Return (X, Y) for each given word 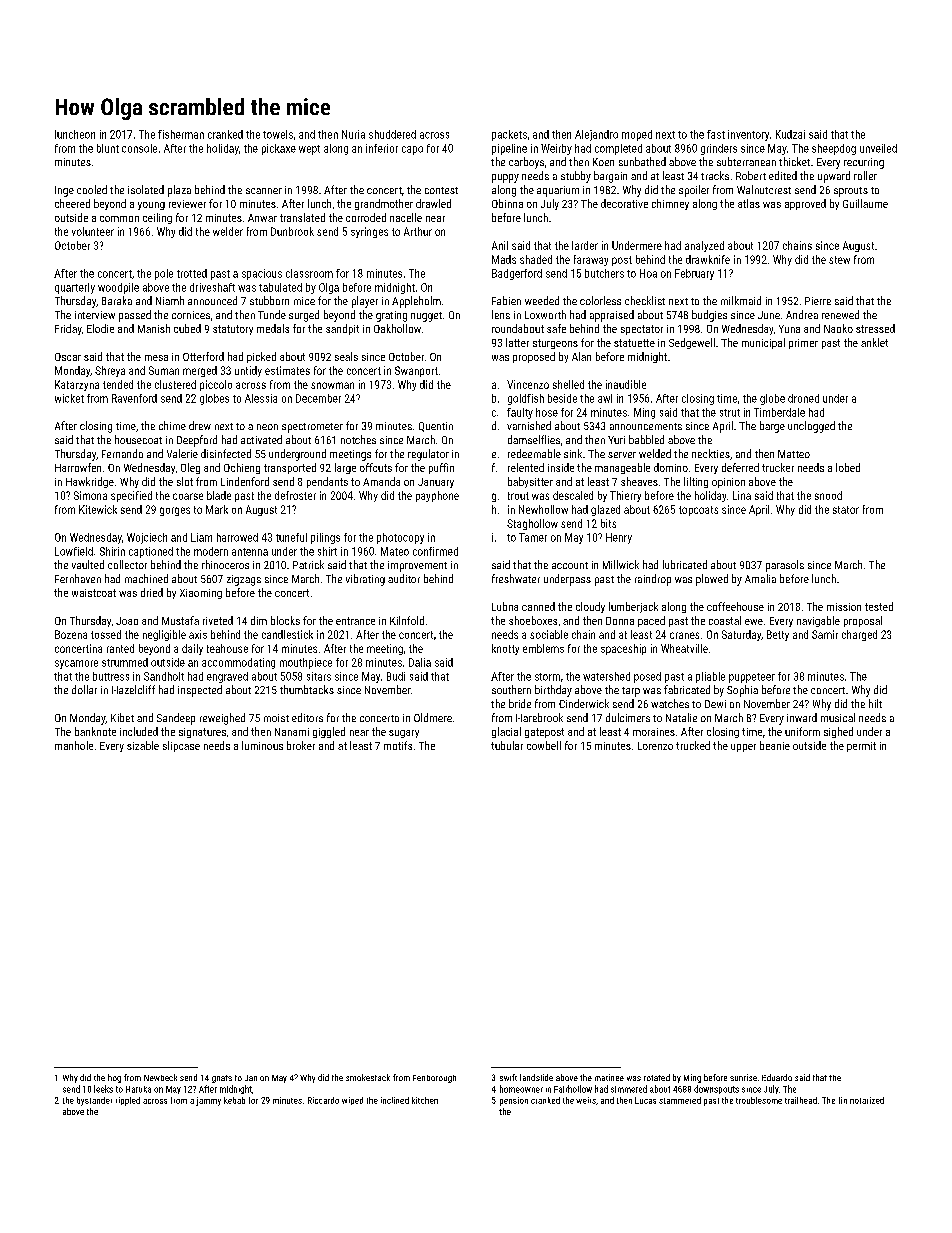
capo (412, 150)
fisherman (181, 134)
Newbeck (160, 1077)
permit (861, 747)
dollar (84, 689)
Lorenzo (655, 746)
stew (839, 260)
